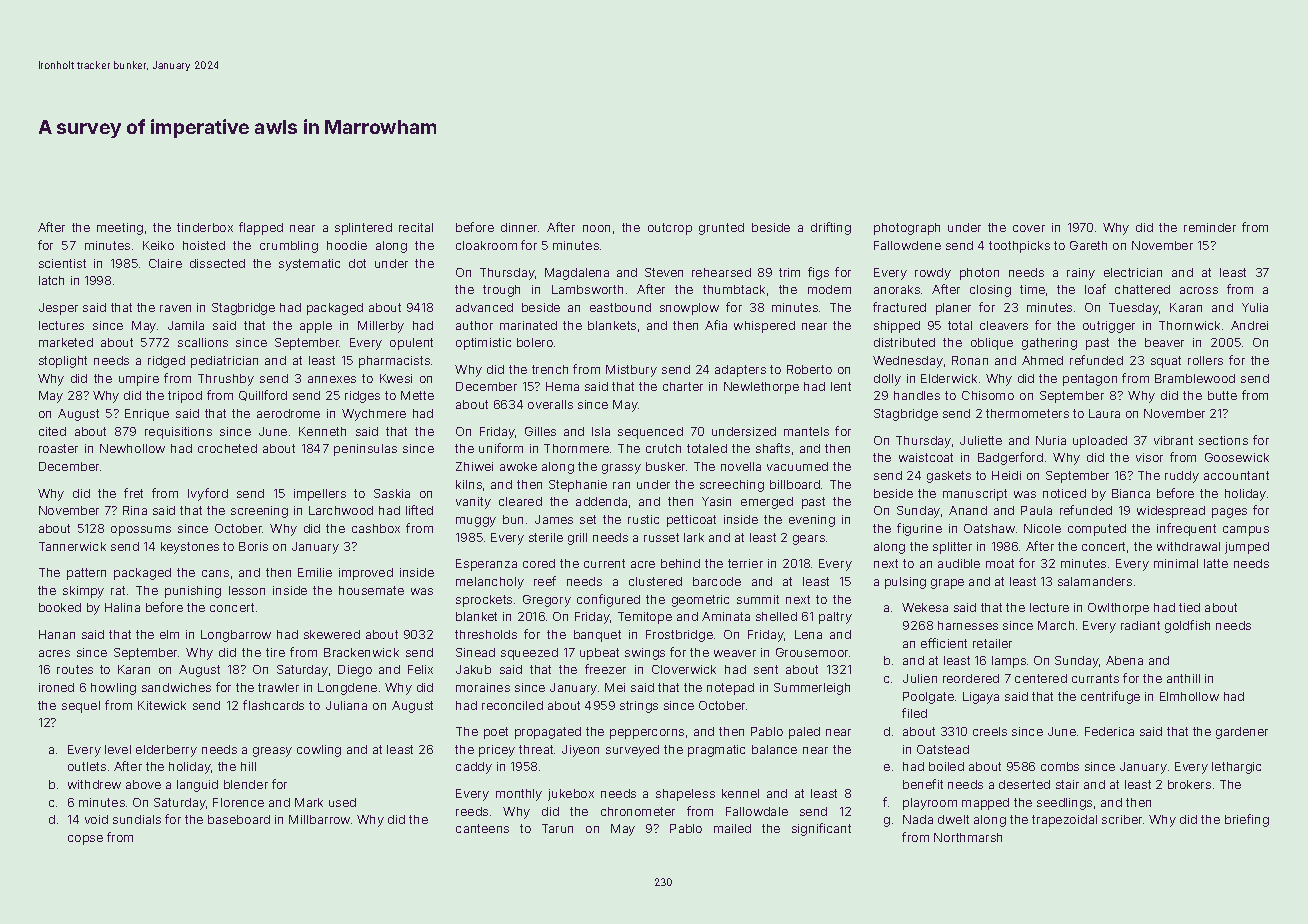  What do you see at coordinates (907, 229) in the screenshot?
I see `photograph` at bounding box center [907, 229].
